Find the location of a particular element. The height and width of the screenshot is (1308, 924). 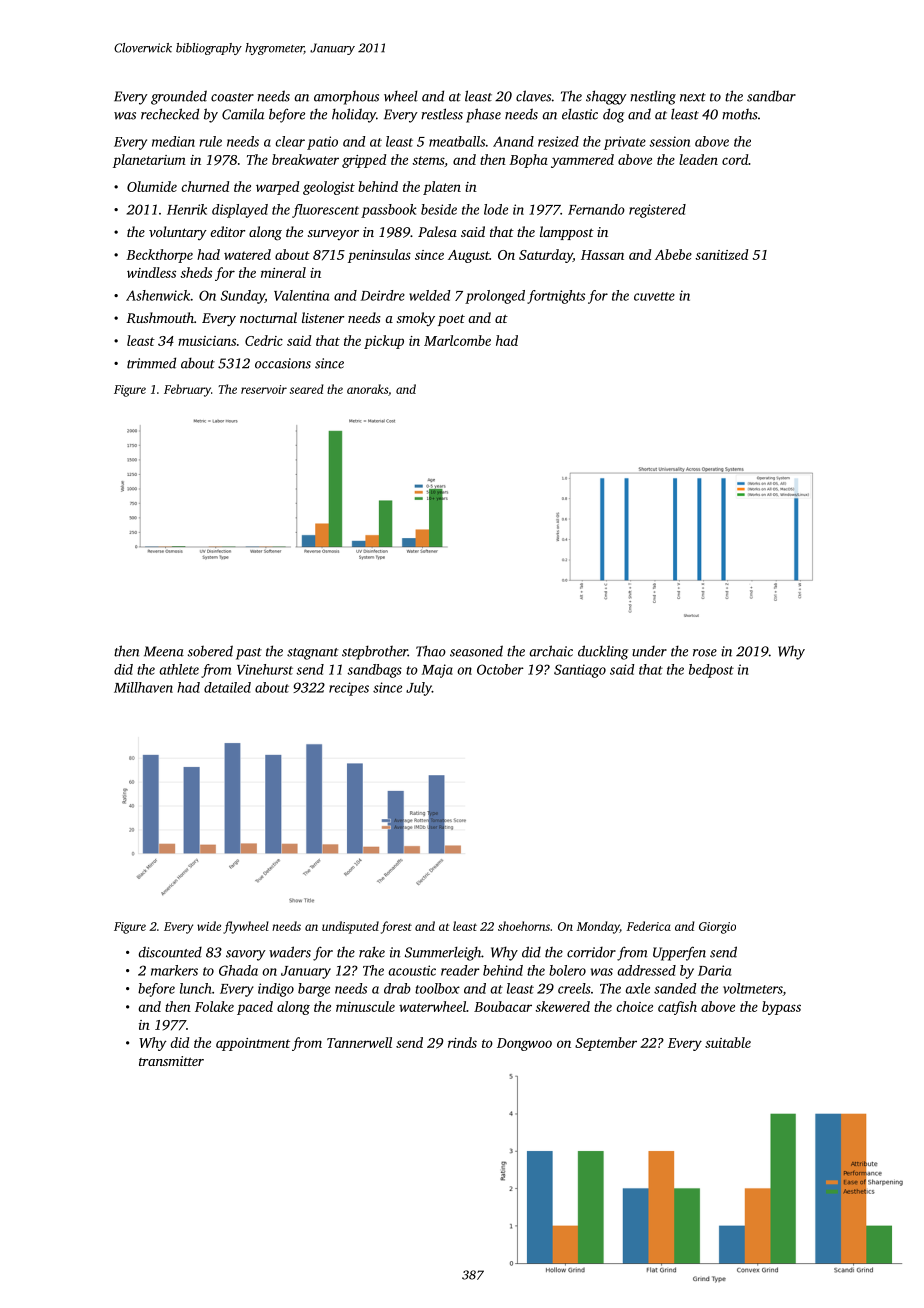

sobered is located at coordinates (210, 651).
